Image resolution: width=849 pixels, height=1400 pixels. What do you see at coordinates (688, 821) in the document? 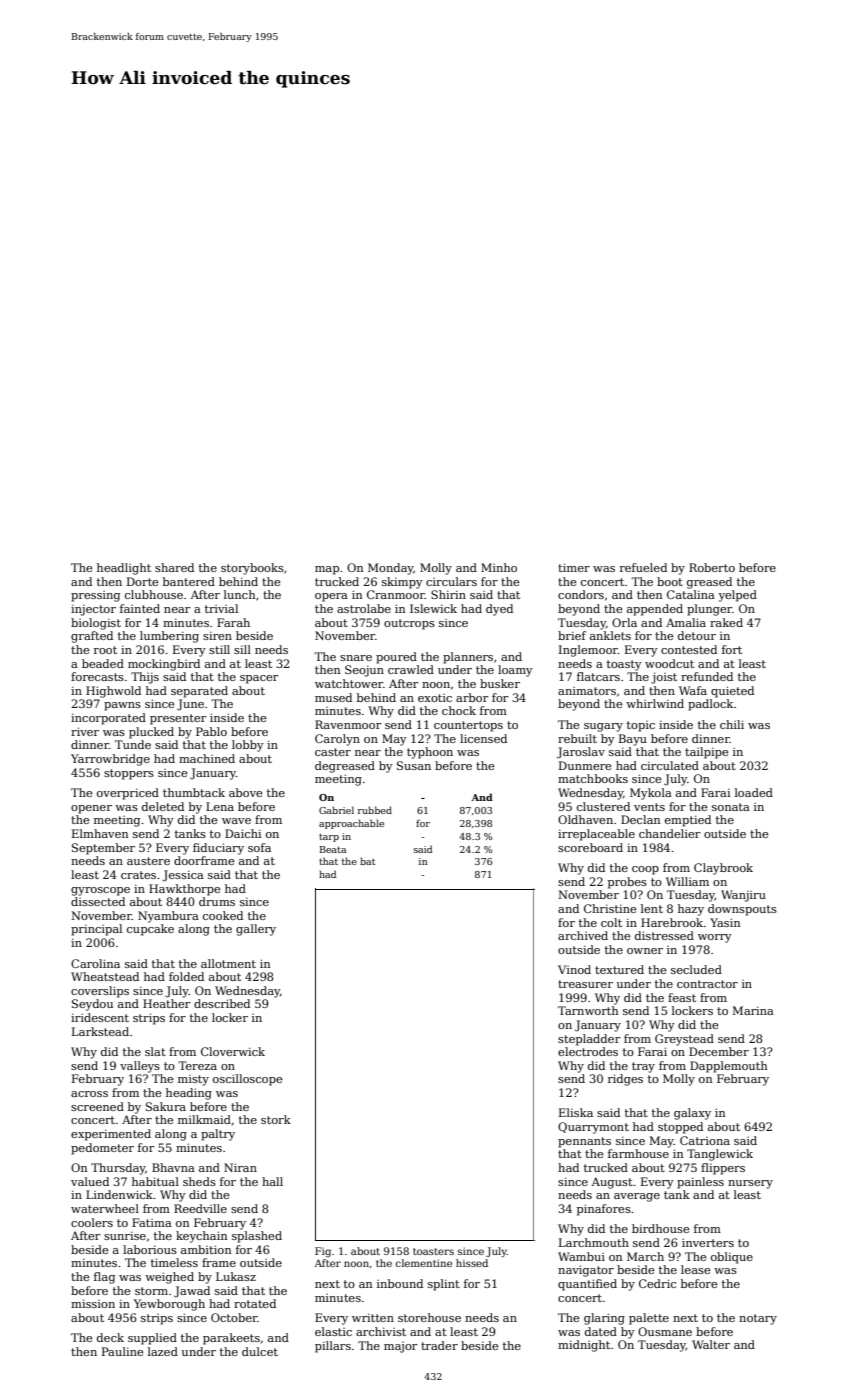
I see `emptied` at bounding box center [688, 821].
